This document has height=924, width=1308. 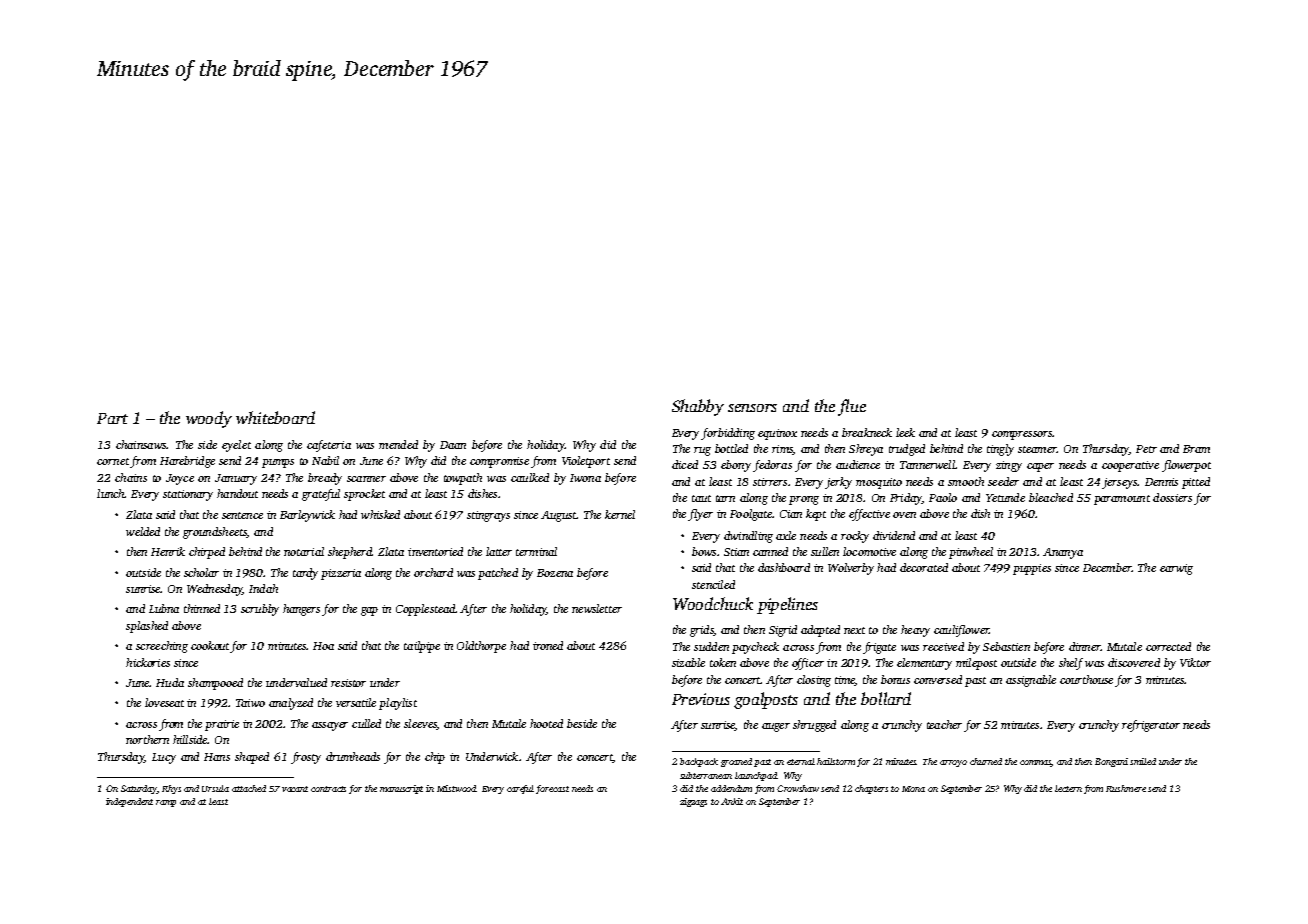 I want to click on forbidding, so click(x=728, y=434).
